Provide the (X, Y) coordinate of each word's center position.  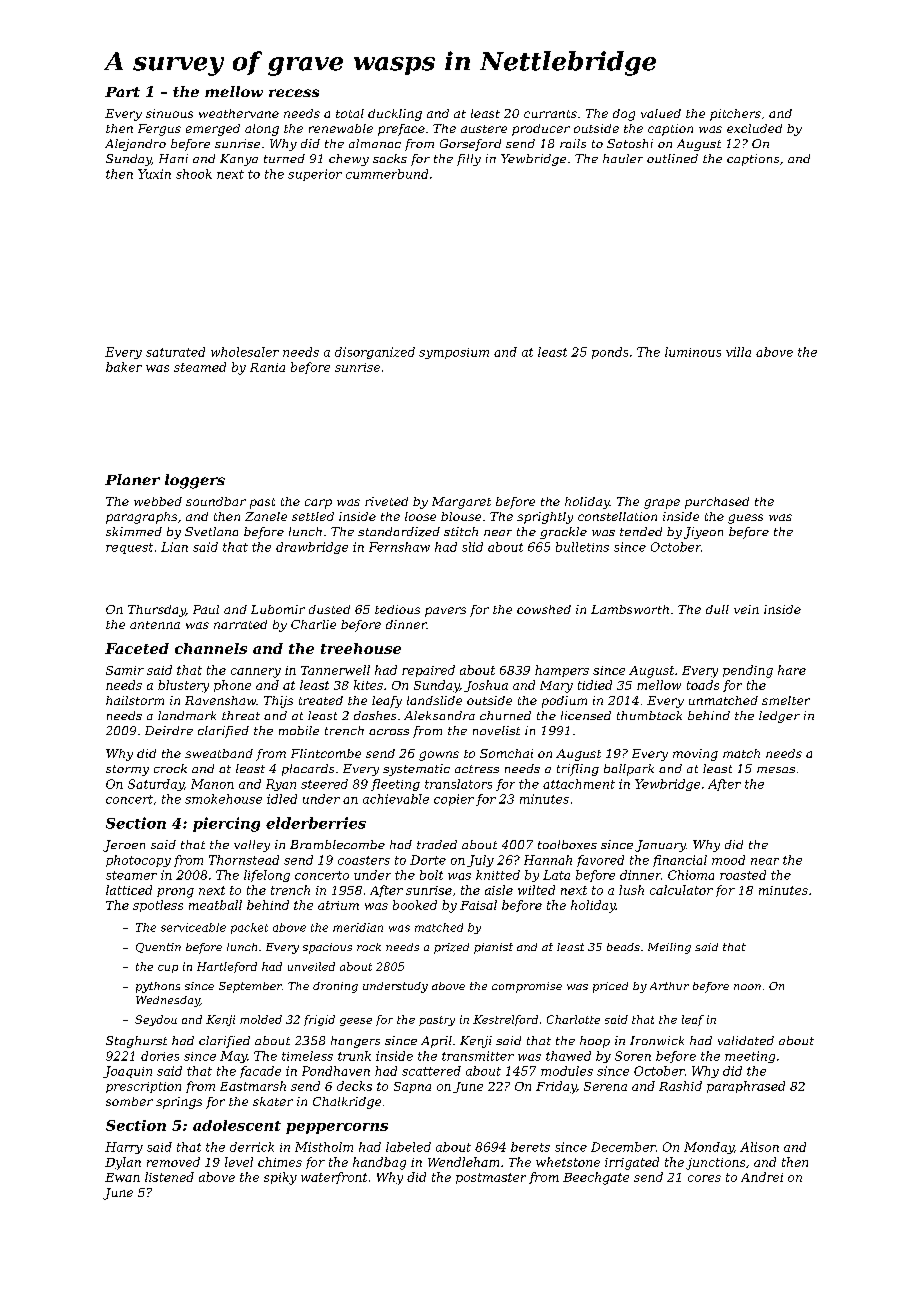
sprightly (545, 518)
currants (550, 114)
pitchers (735, 115)
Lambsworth (630, 609)
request (129, 548)
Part (122, 92)
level (239, 1162)
